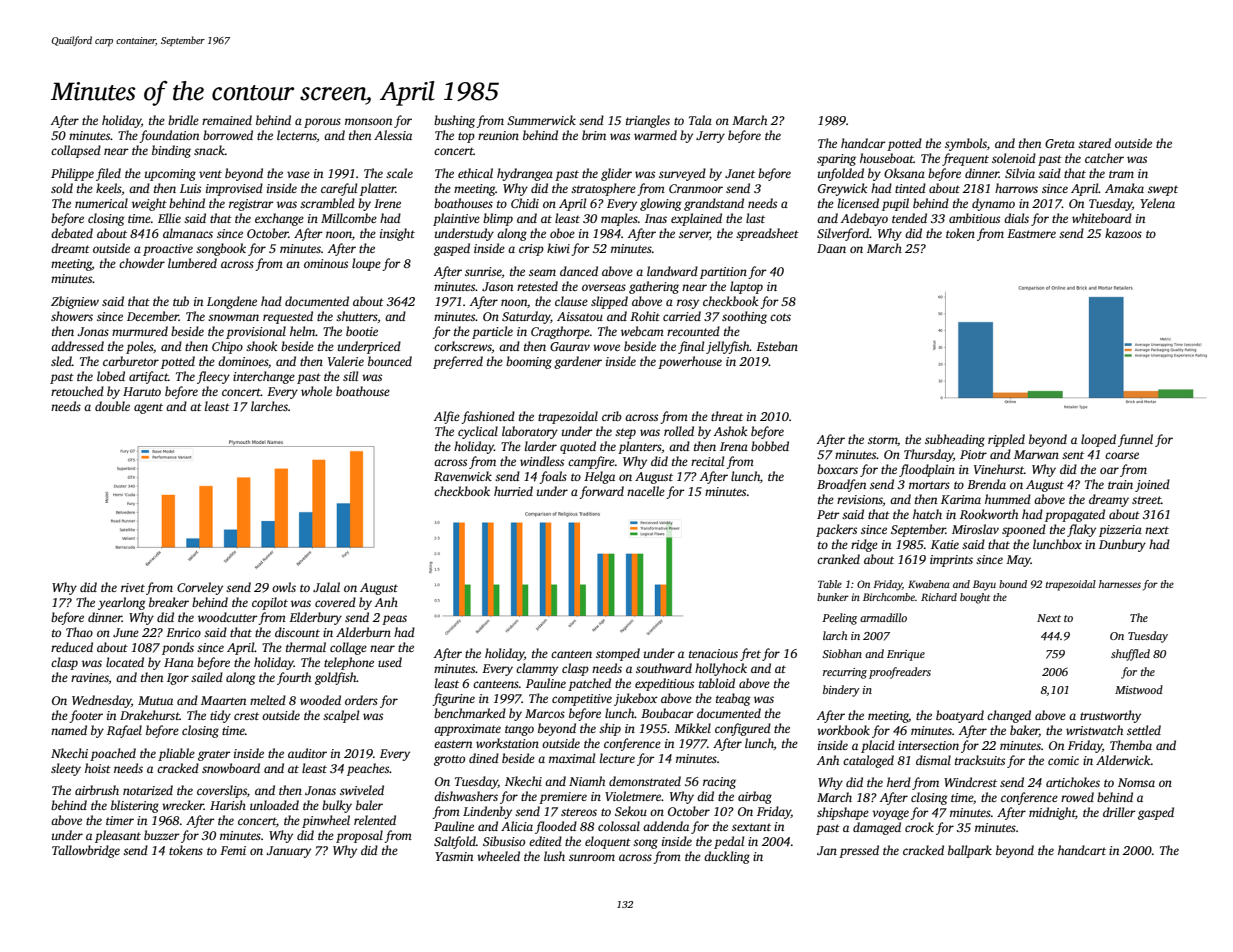 Image resolution: width=1233 pixels, height=952 pixels. What do you see at coordinates (227, 120) in the screenshot?
I see `remained` at bounding box center [227, 120].
